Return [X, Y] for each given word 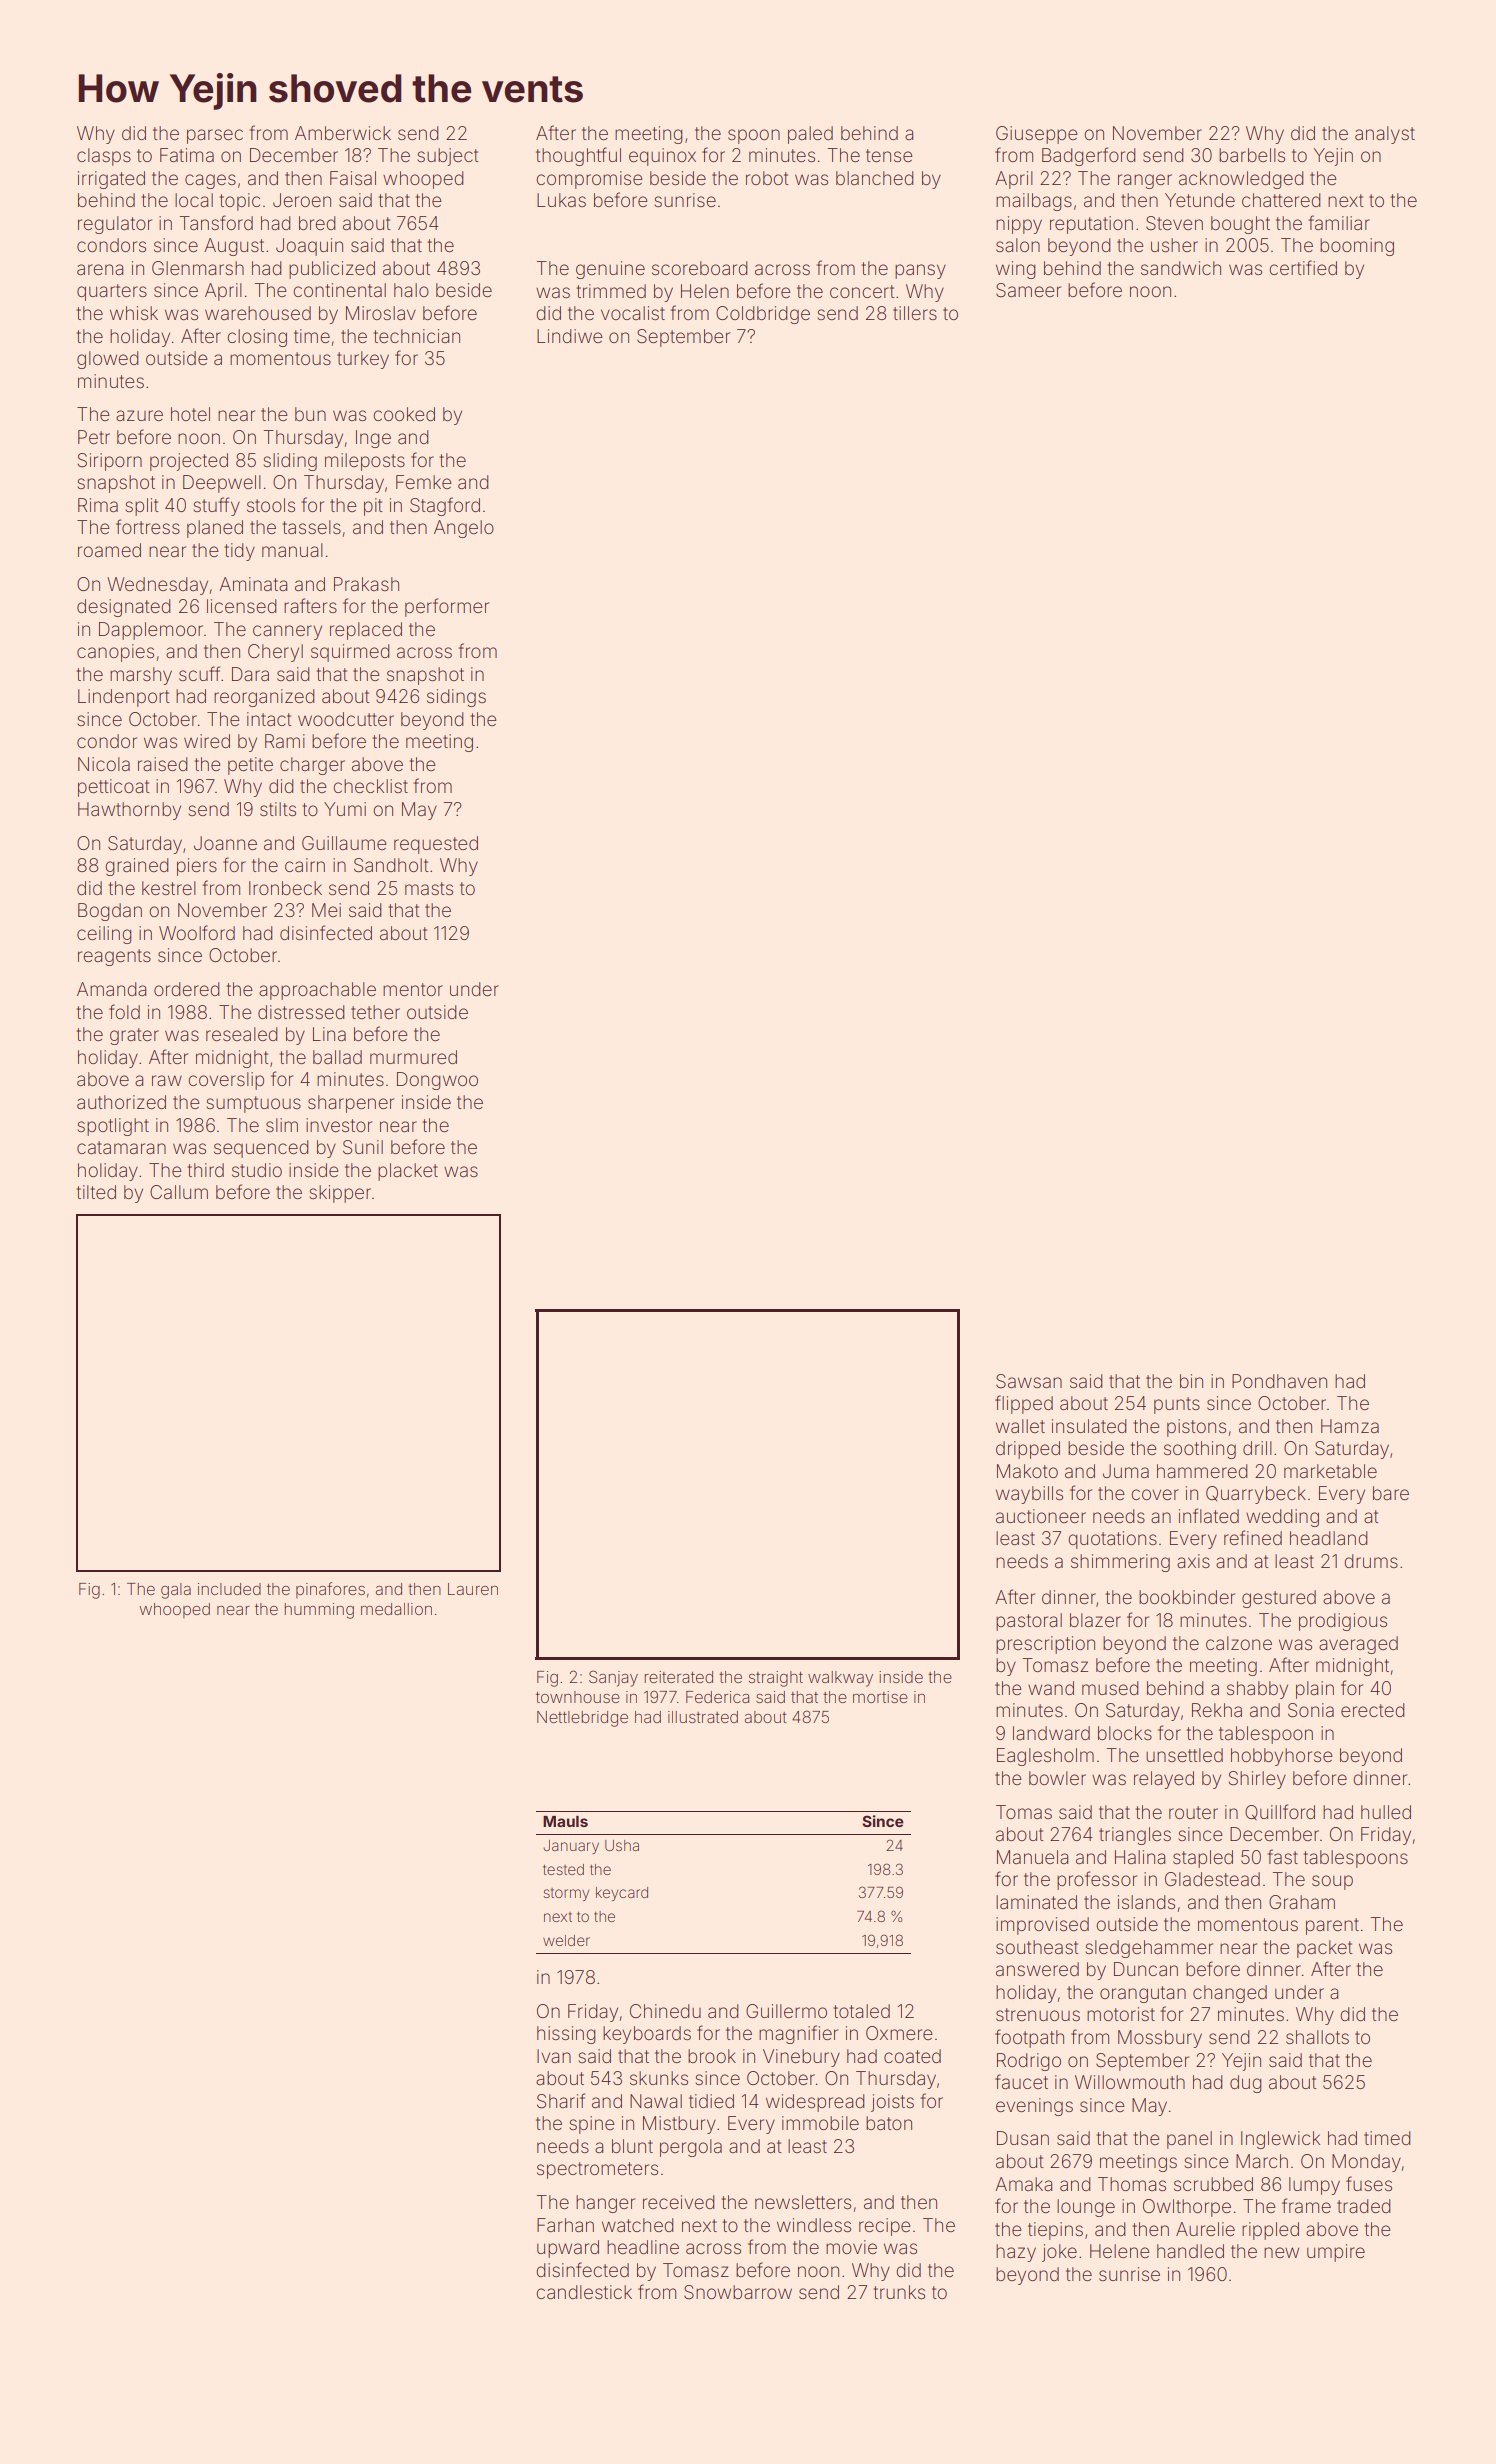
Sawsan [1029, 1381]
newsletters [803, 2202]
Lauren [473, 1589]
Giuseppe [1037, 135]
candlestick [584, 2292]
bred [317, 223]
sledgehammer [1149, 1949]
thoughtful [578, 156]
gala [176, 1591]
